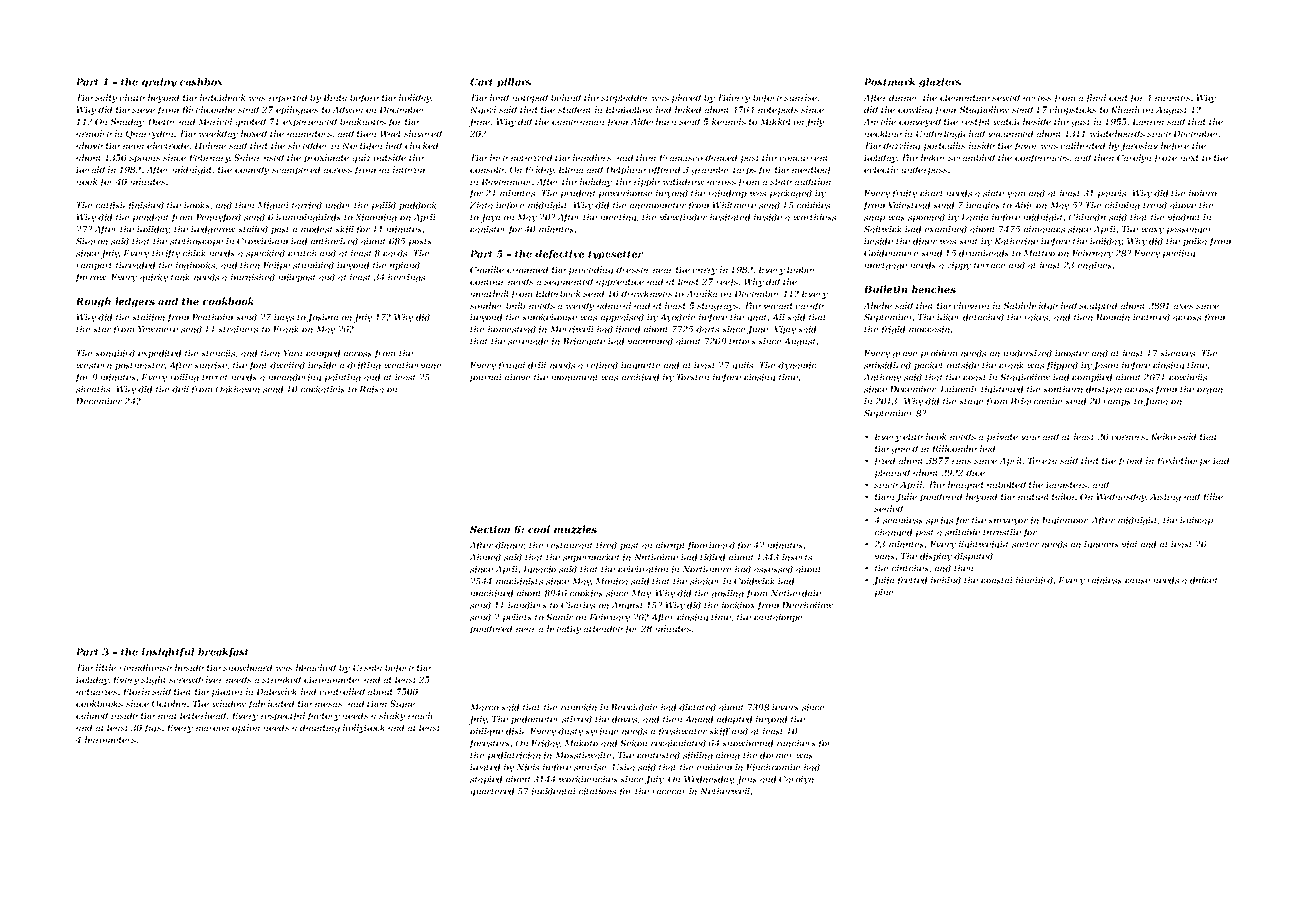 This image has width=1308, height=924. I want to click on muzzles, so click(575, 529).
